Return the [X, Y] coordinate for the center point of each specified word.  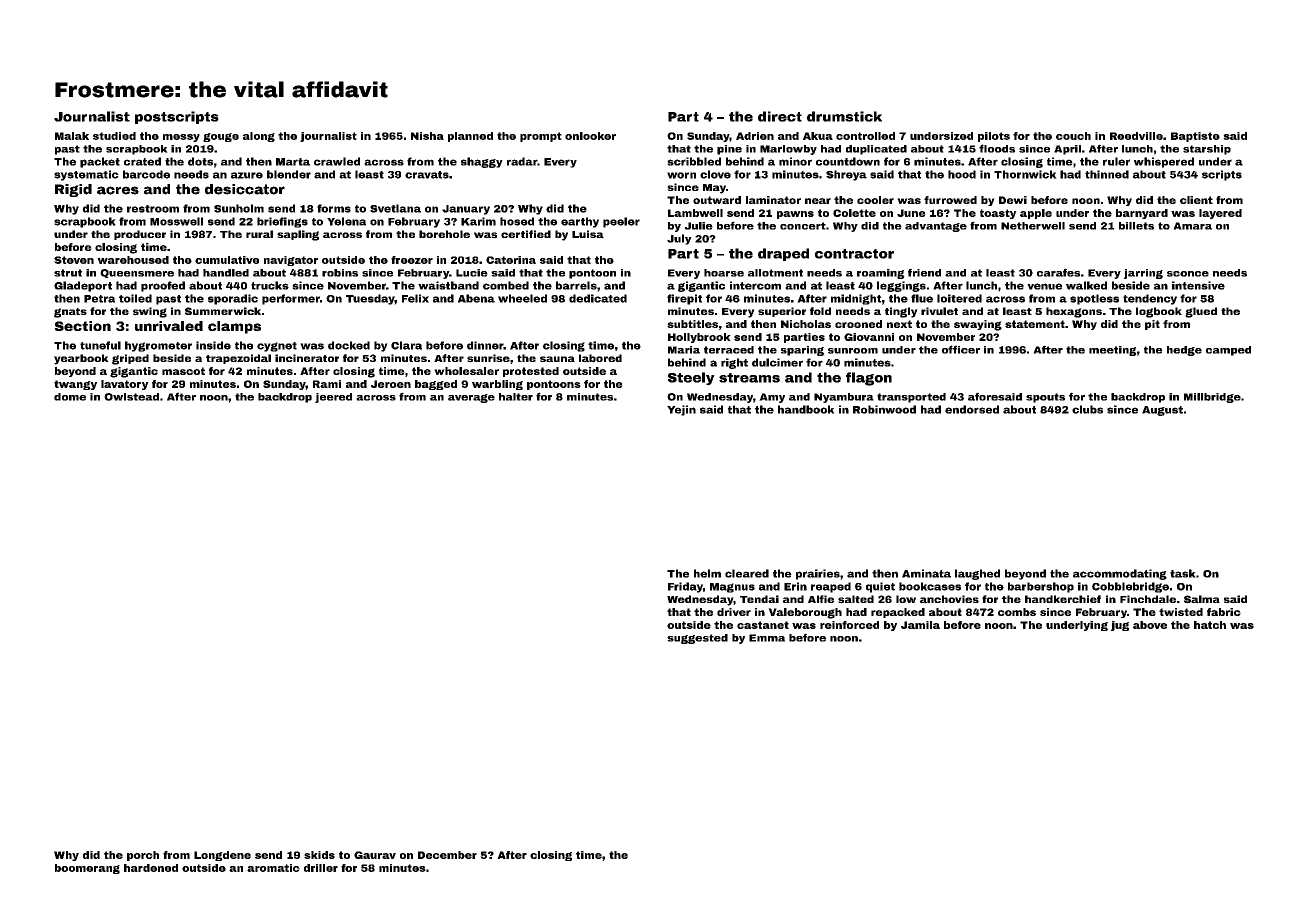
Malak [72, 136]
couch [1073, 136]
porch [143, 856]
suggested [697, 639]
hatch [1210, 625]
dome [70, 397]
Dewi [1013, 200]
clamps [234, 327]
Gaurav [375, 855]
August [1162, 411]
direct [780, 116]
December [447, 855]
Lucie [472, 273]
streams [749, 378]
